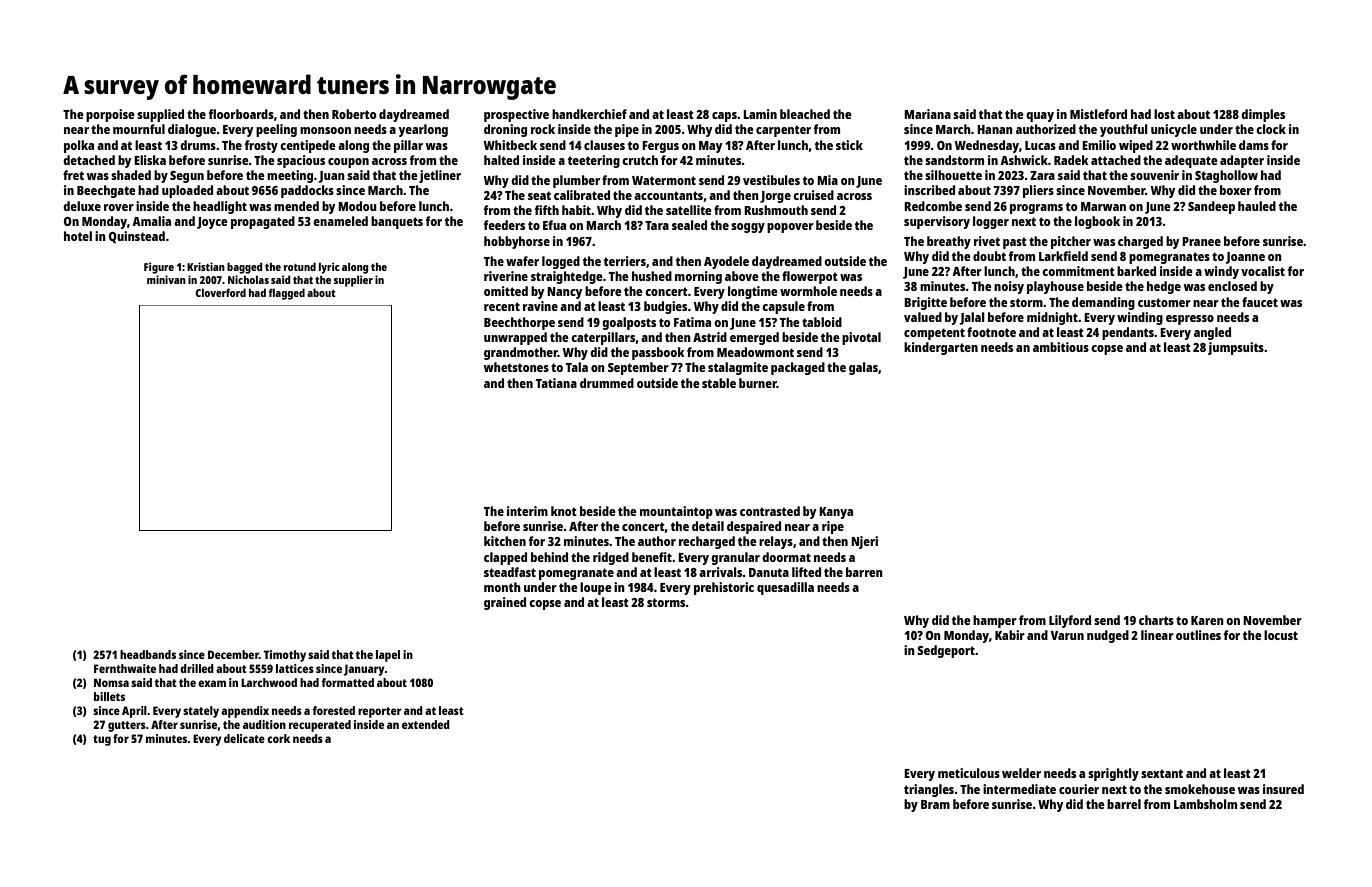 The image size is (1372, 887). I want to click on Lamin, so click(760, 114).
